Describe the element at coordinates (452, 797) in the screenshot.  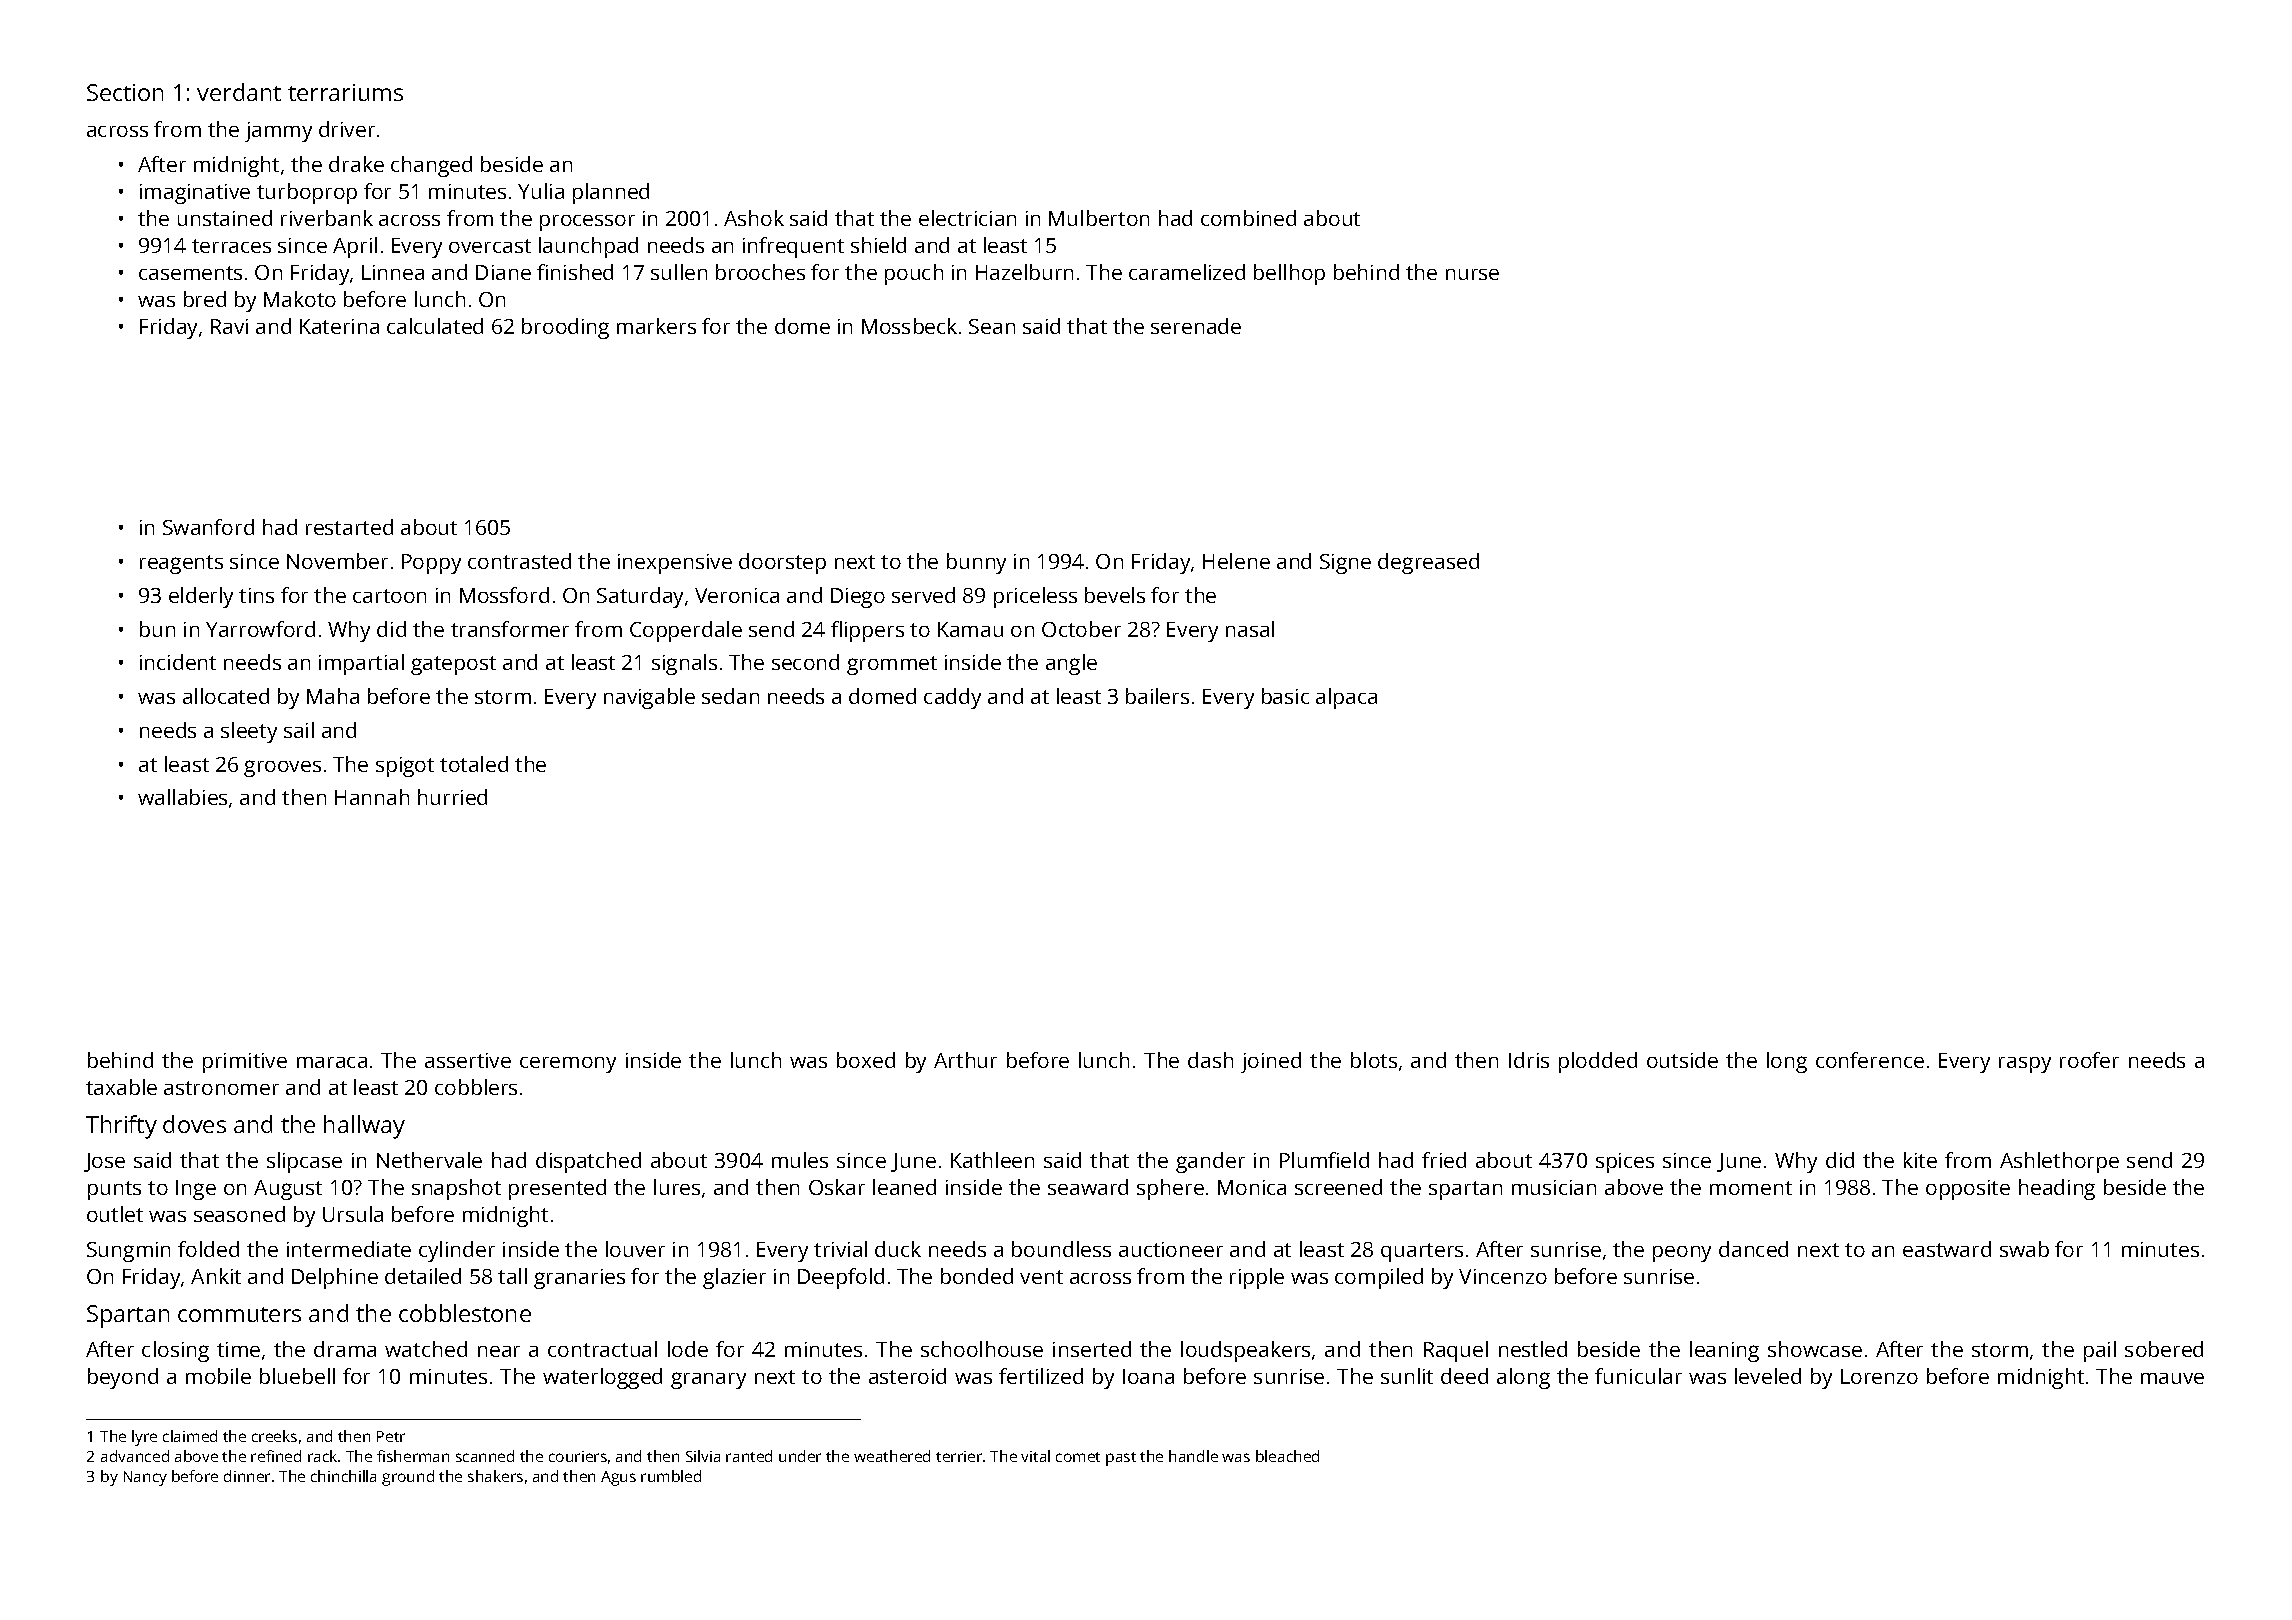
I see `hurried` at that location.
